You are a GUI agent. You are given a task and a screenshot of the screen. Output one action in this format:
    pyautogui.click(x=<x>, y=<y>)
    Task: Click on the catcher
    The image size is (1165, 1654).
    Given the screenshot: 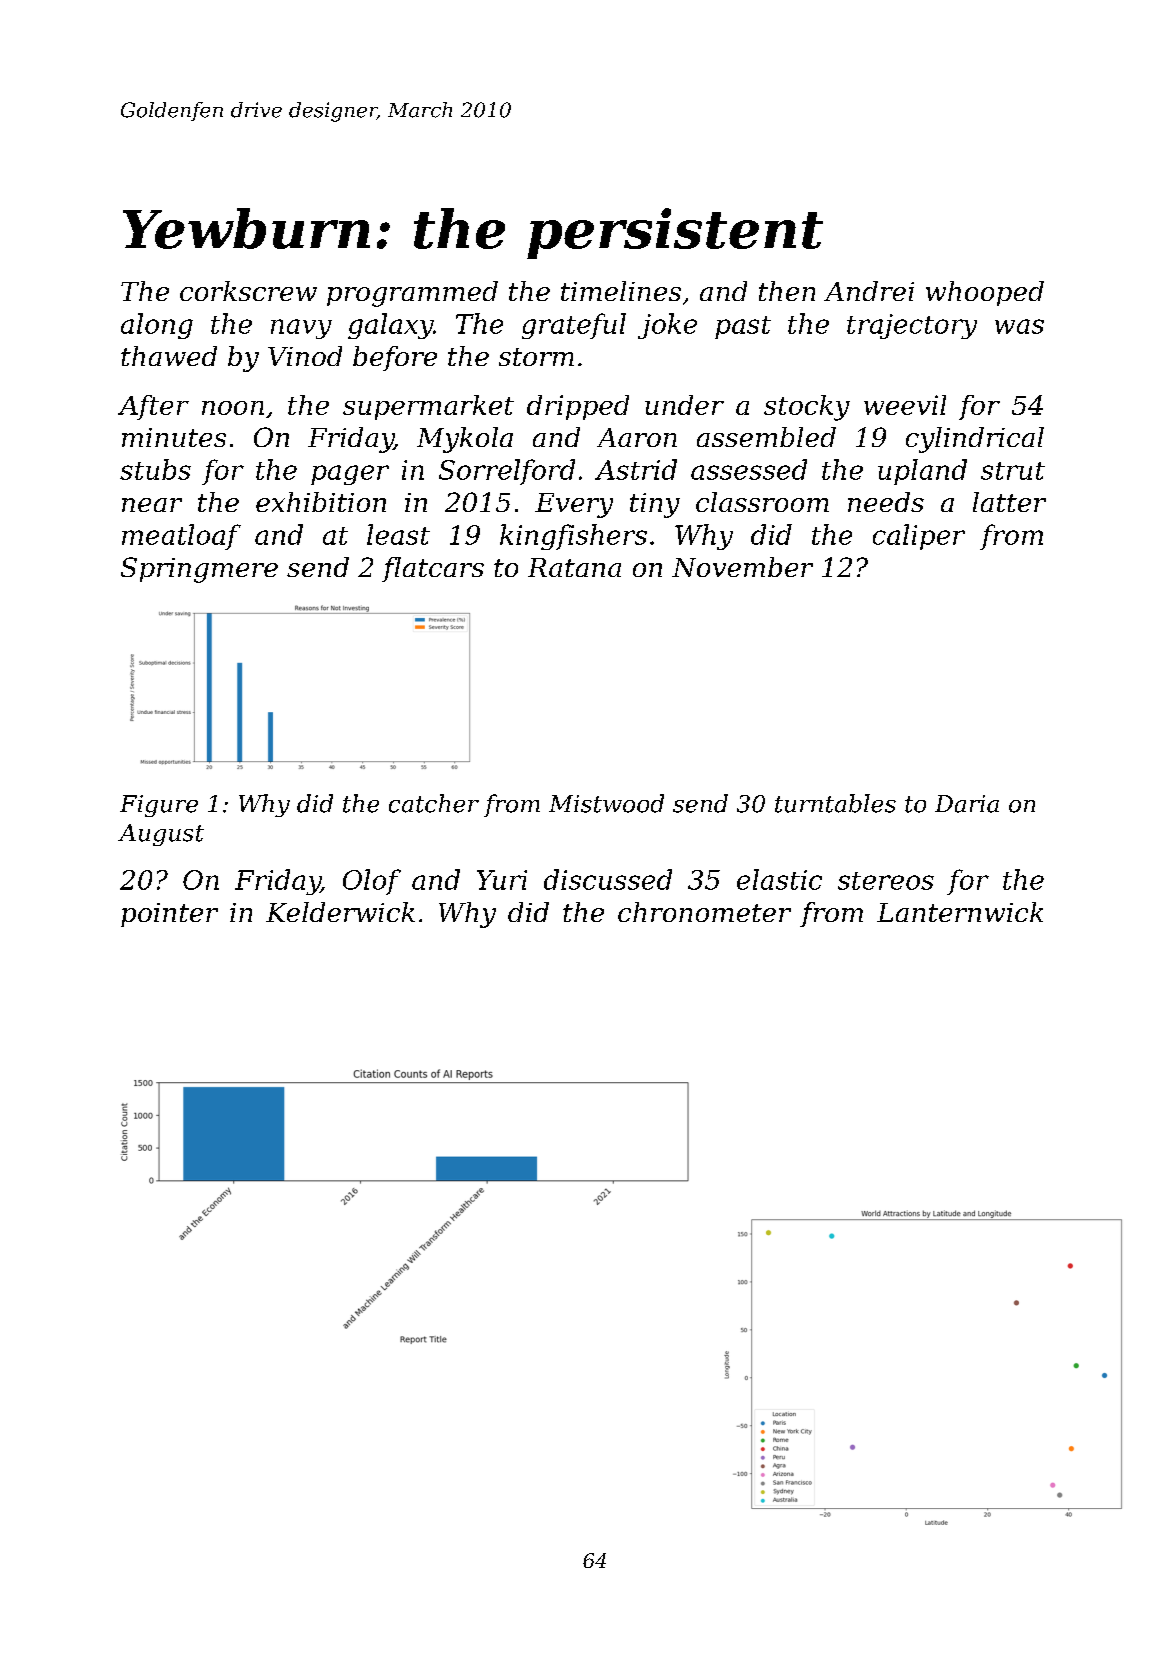 What is the action you would take?
    pyautogui.click(x=434, y=803)
